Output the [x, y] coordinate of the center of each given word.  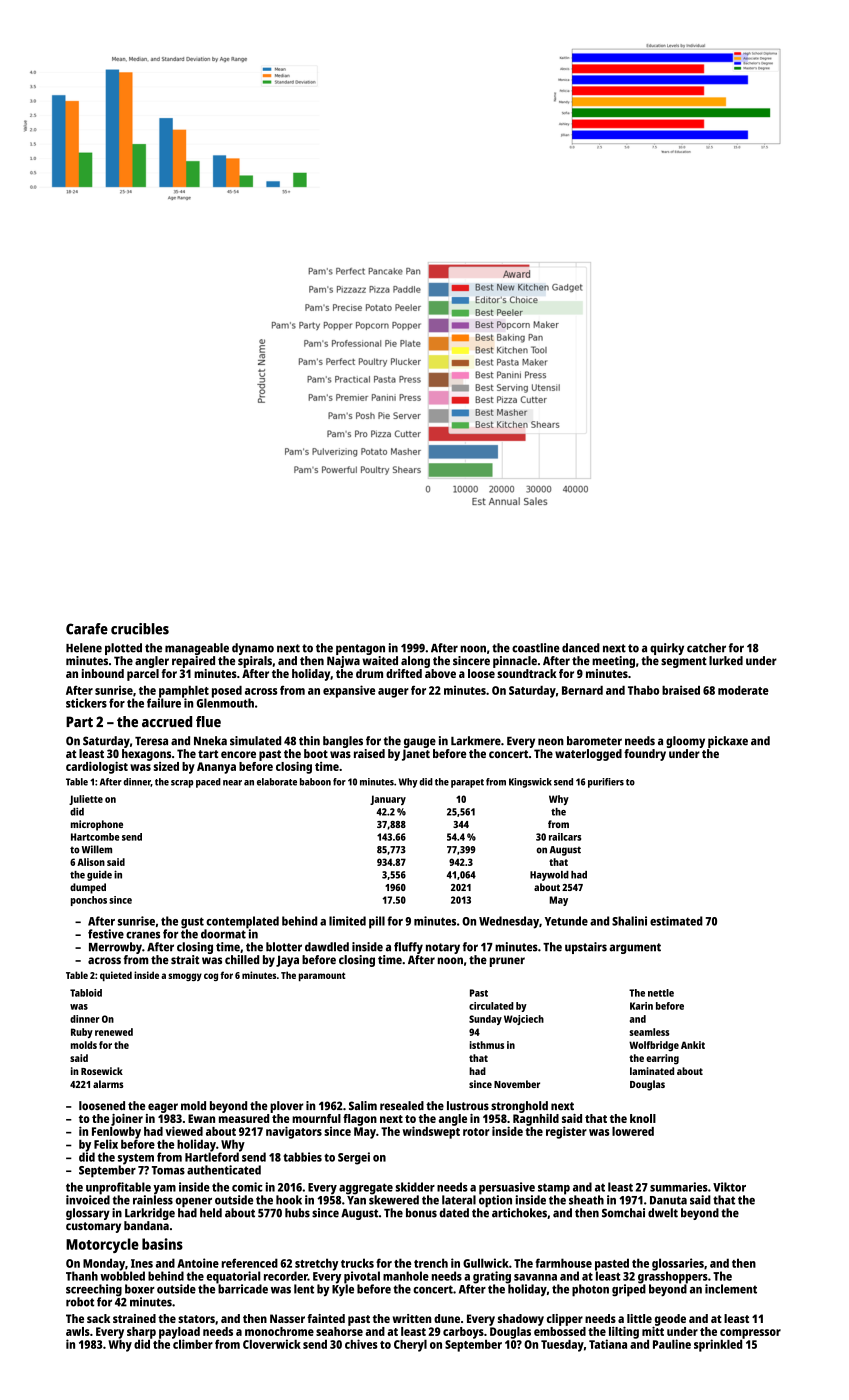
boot [316, 753]
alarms [108, 1084]
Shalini [629, 921]
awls [78, 1331]
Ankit [693, 1045]
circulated [491, 1006]
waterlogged [588, 755]
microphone [97, 825]
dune [447, 1318]
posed [227, 692]
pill [377, 922]
